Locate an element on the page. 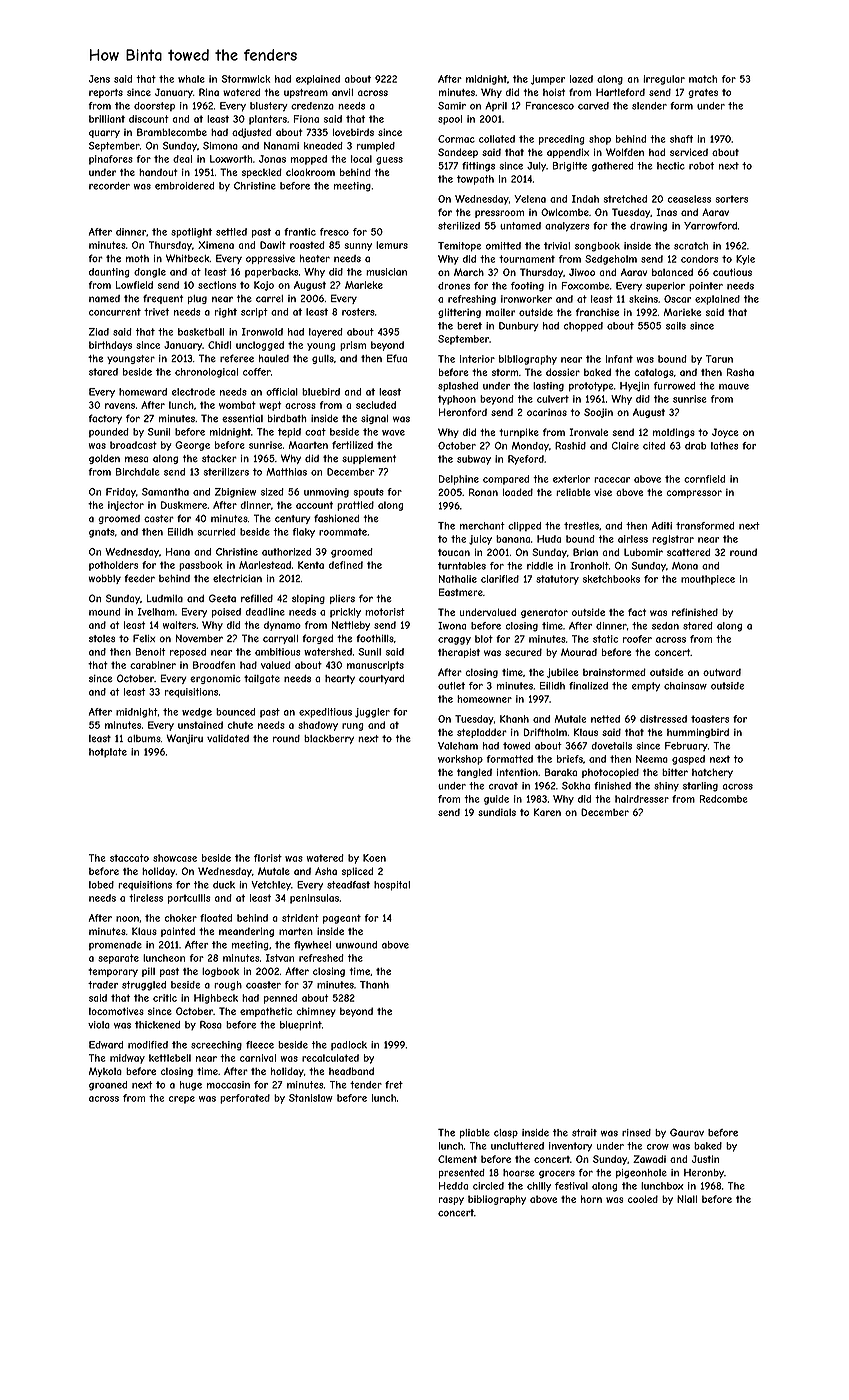  anvil is located at coordinates (342, 92).
